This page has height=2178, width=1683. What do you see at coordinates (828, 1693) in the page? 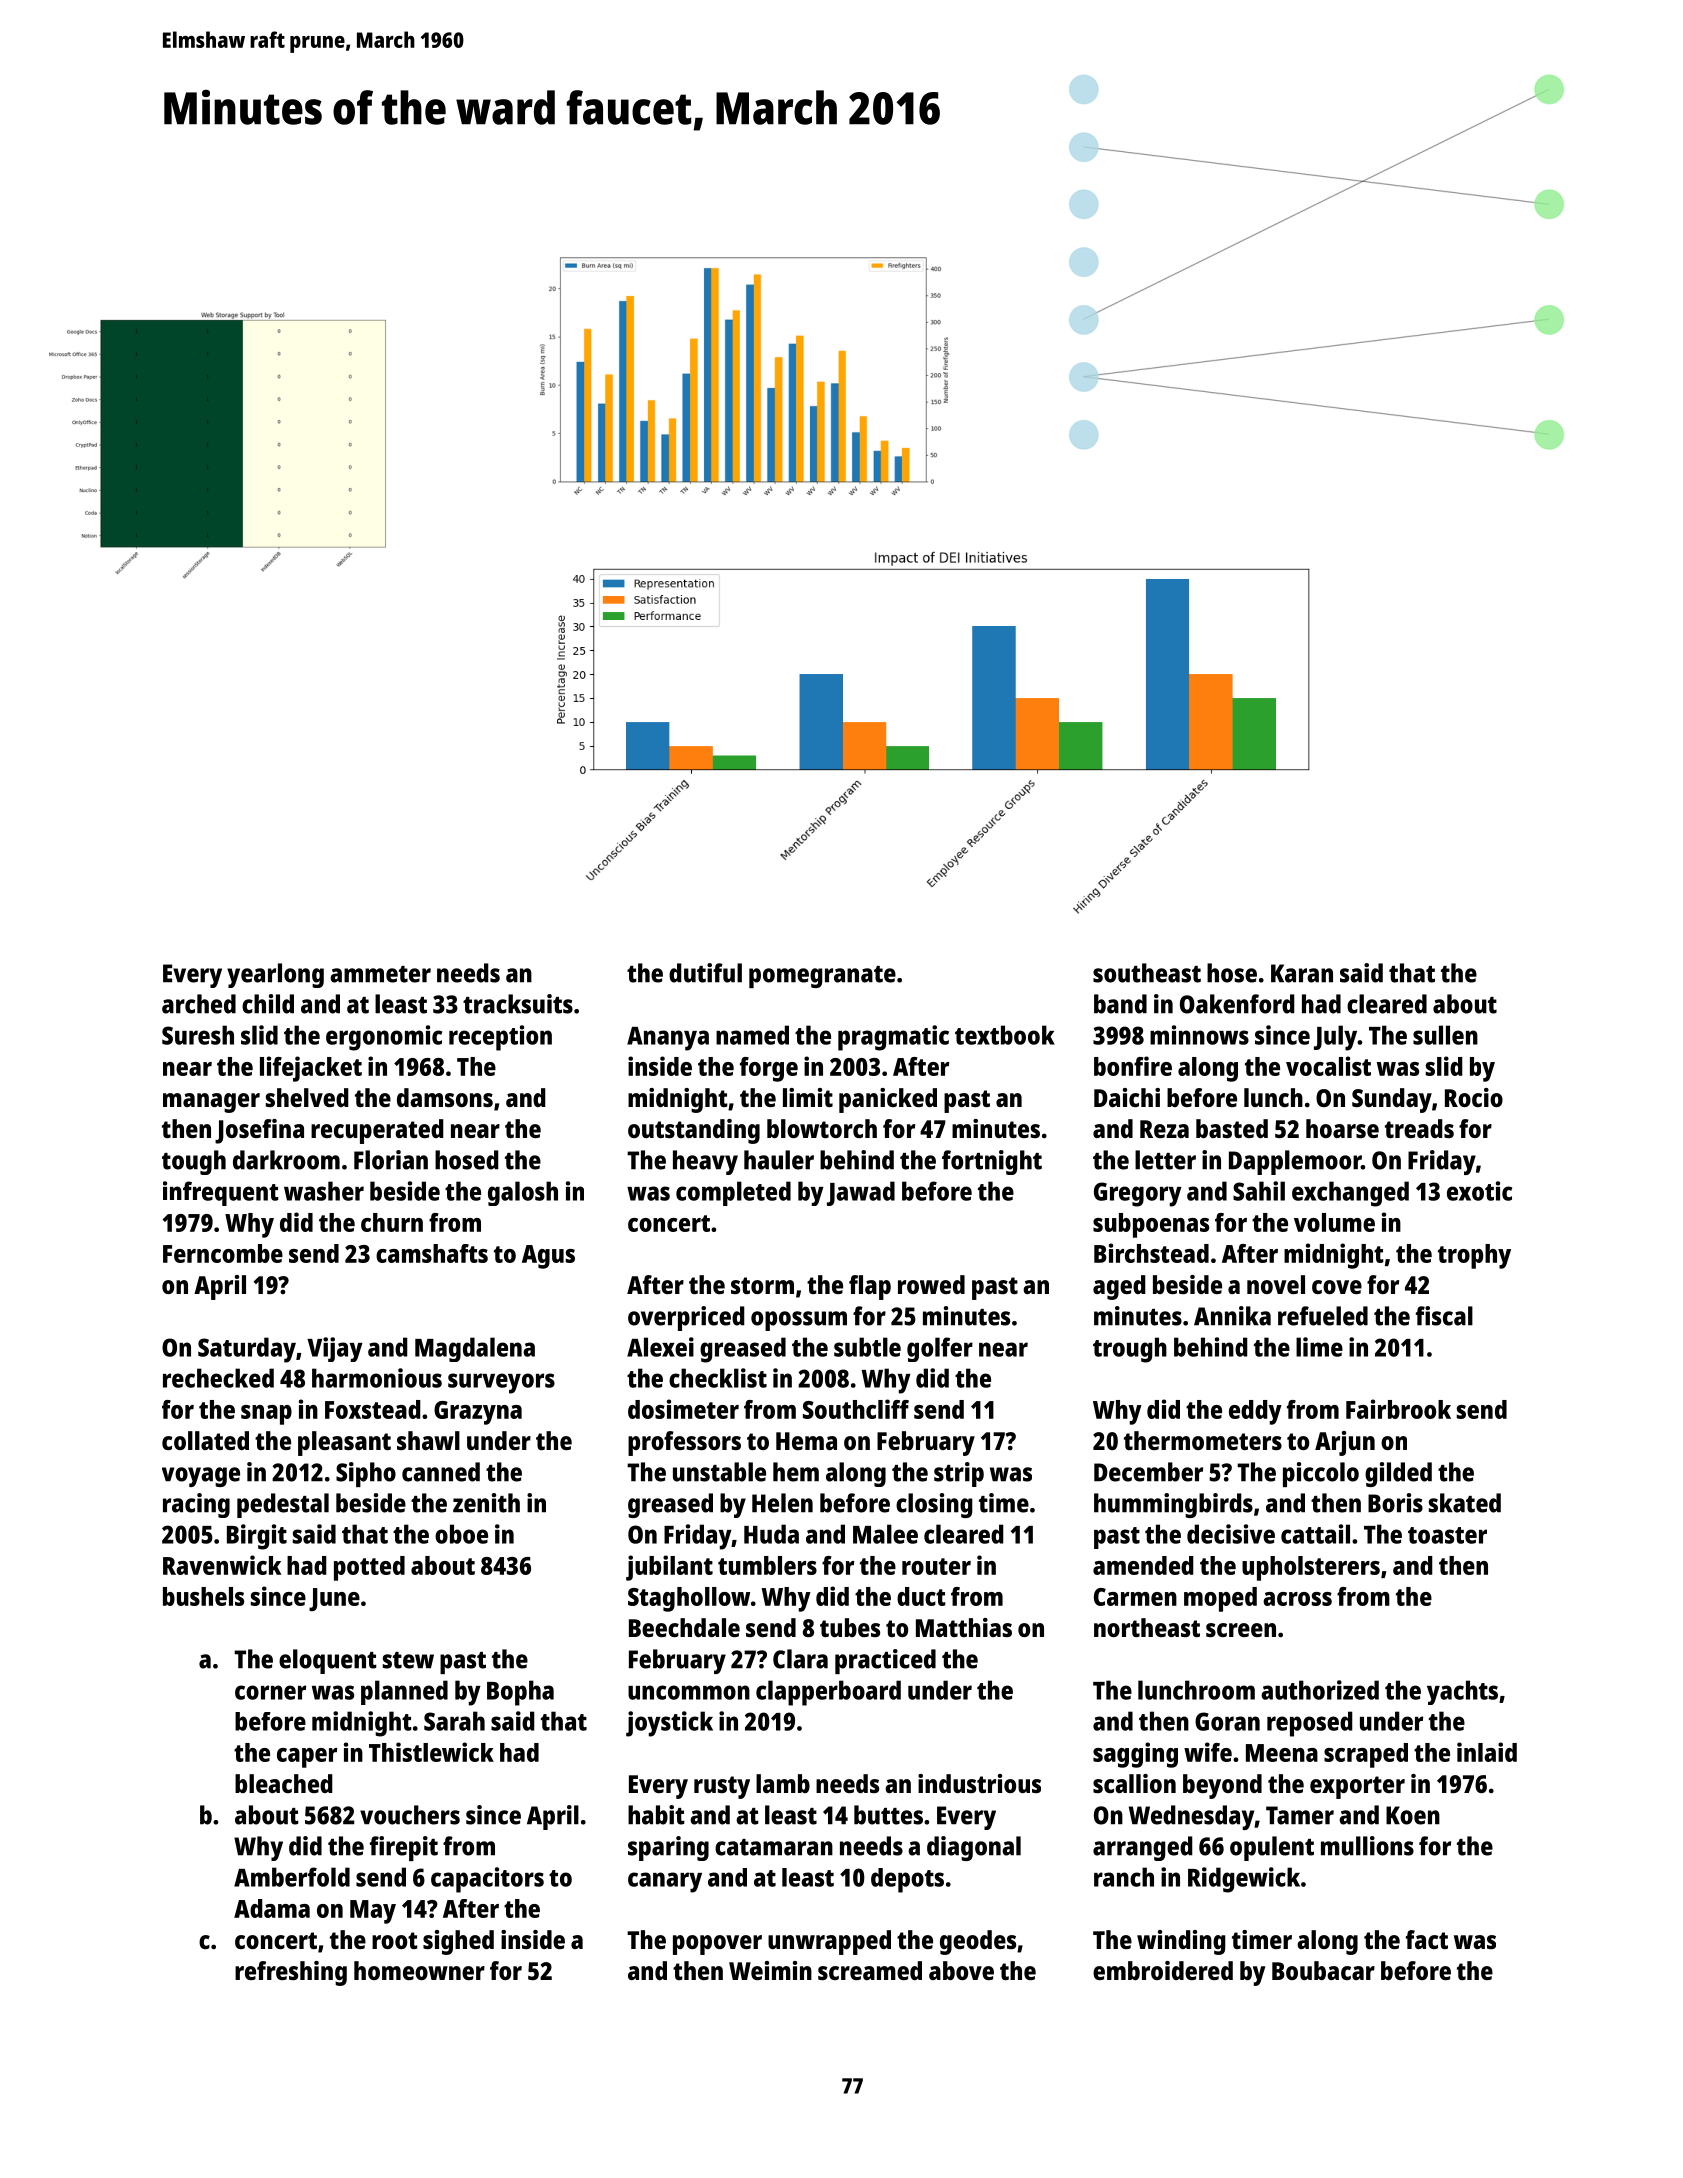
I see `clapperboard` at bounding box center [828, 1693].
